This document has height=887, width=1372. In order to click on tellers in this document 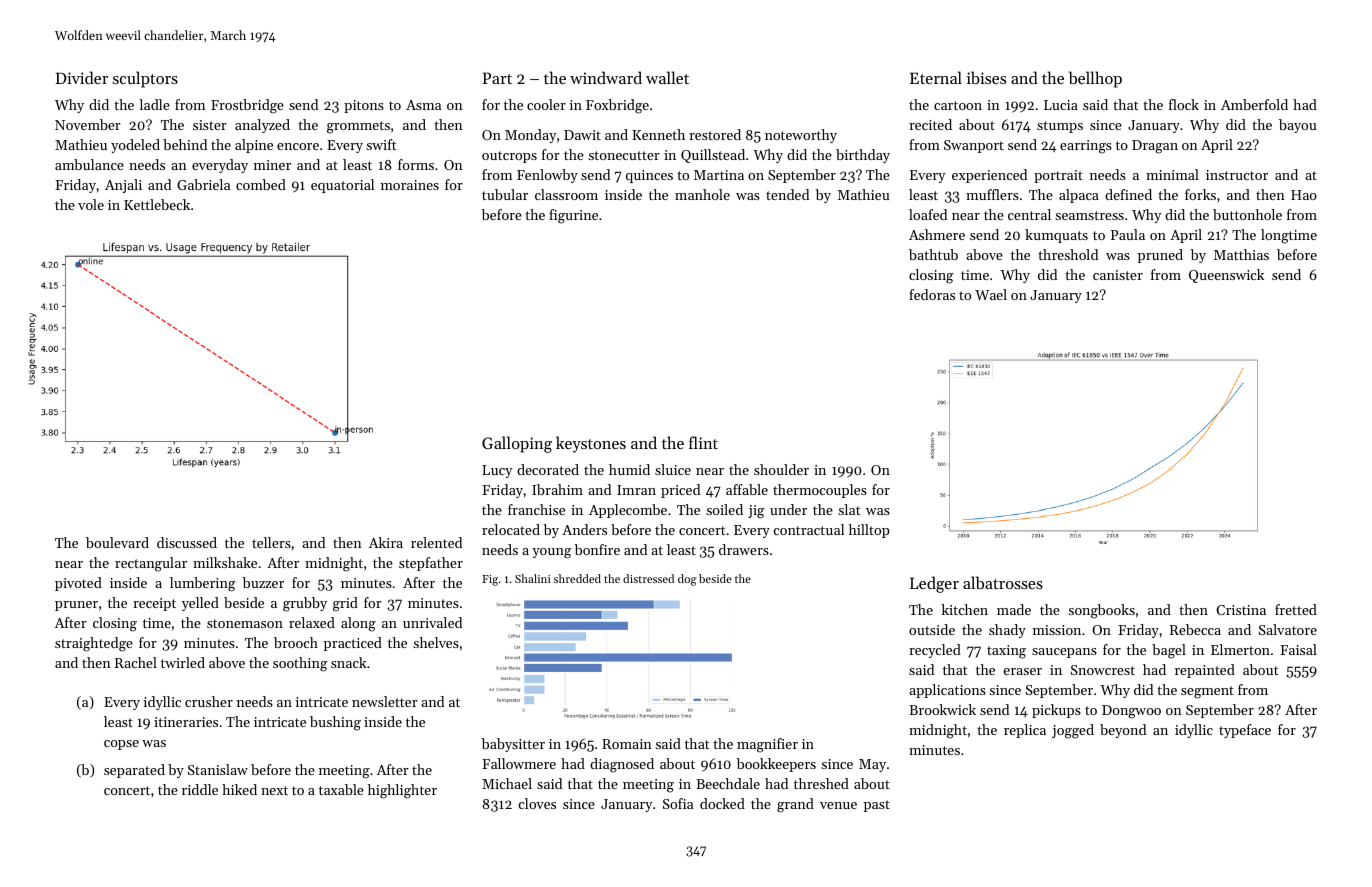, I will do `click(271, 542)`.
